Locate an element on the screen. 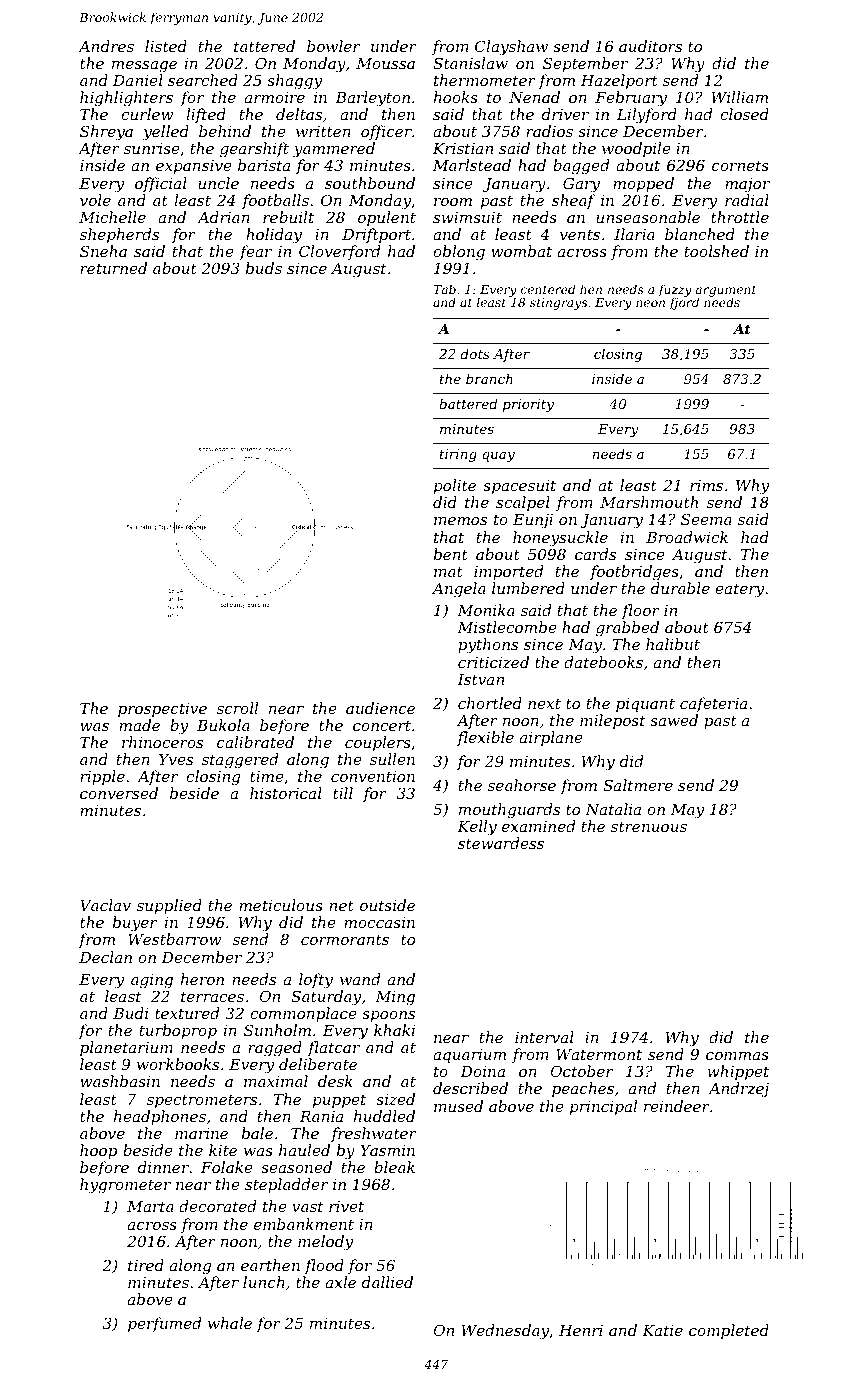  Clayshaw is located at coordinates (511, 48).
